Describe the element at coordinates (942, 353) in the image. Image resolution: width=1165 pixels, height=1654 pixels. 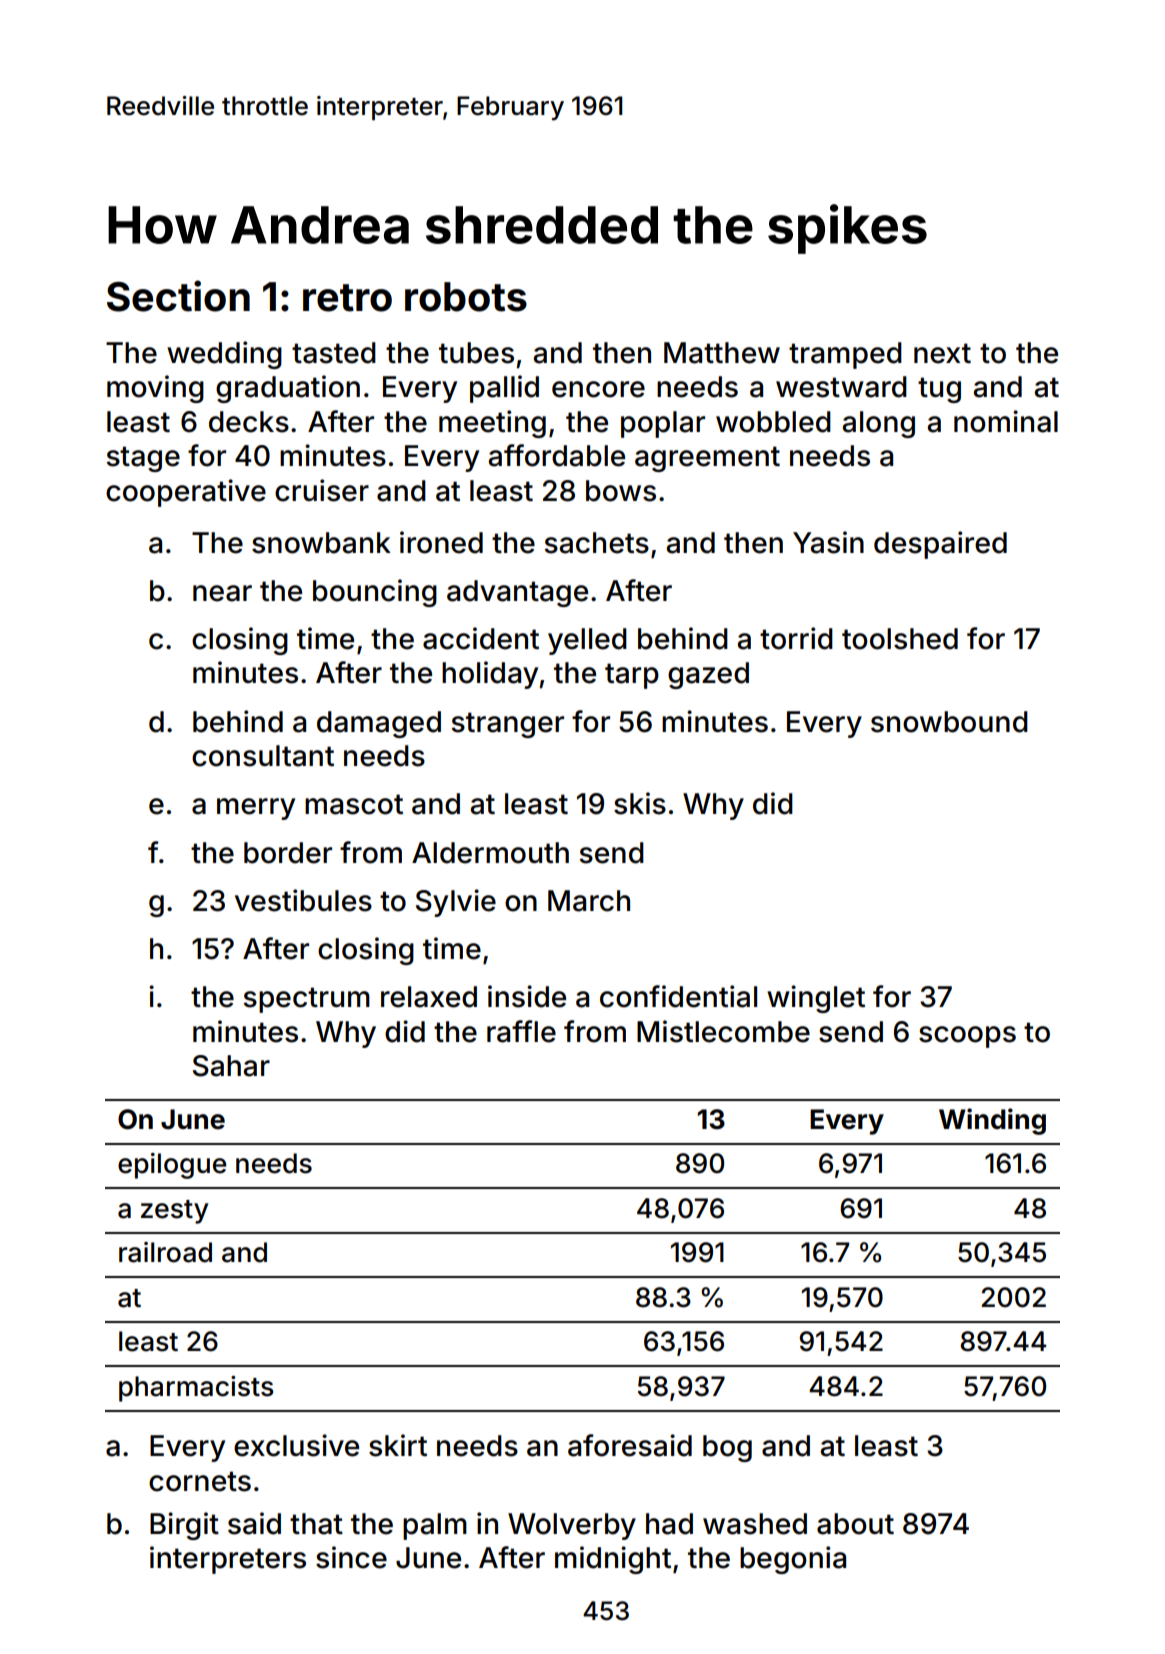
I see `next` at that location.
